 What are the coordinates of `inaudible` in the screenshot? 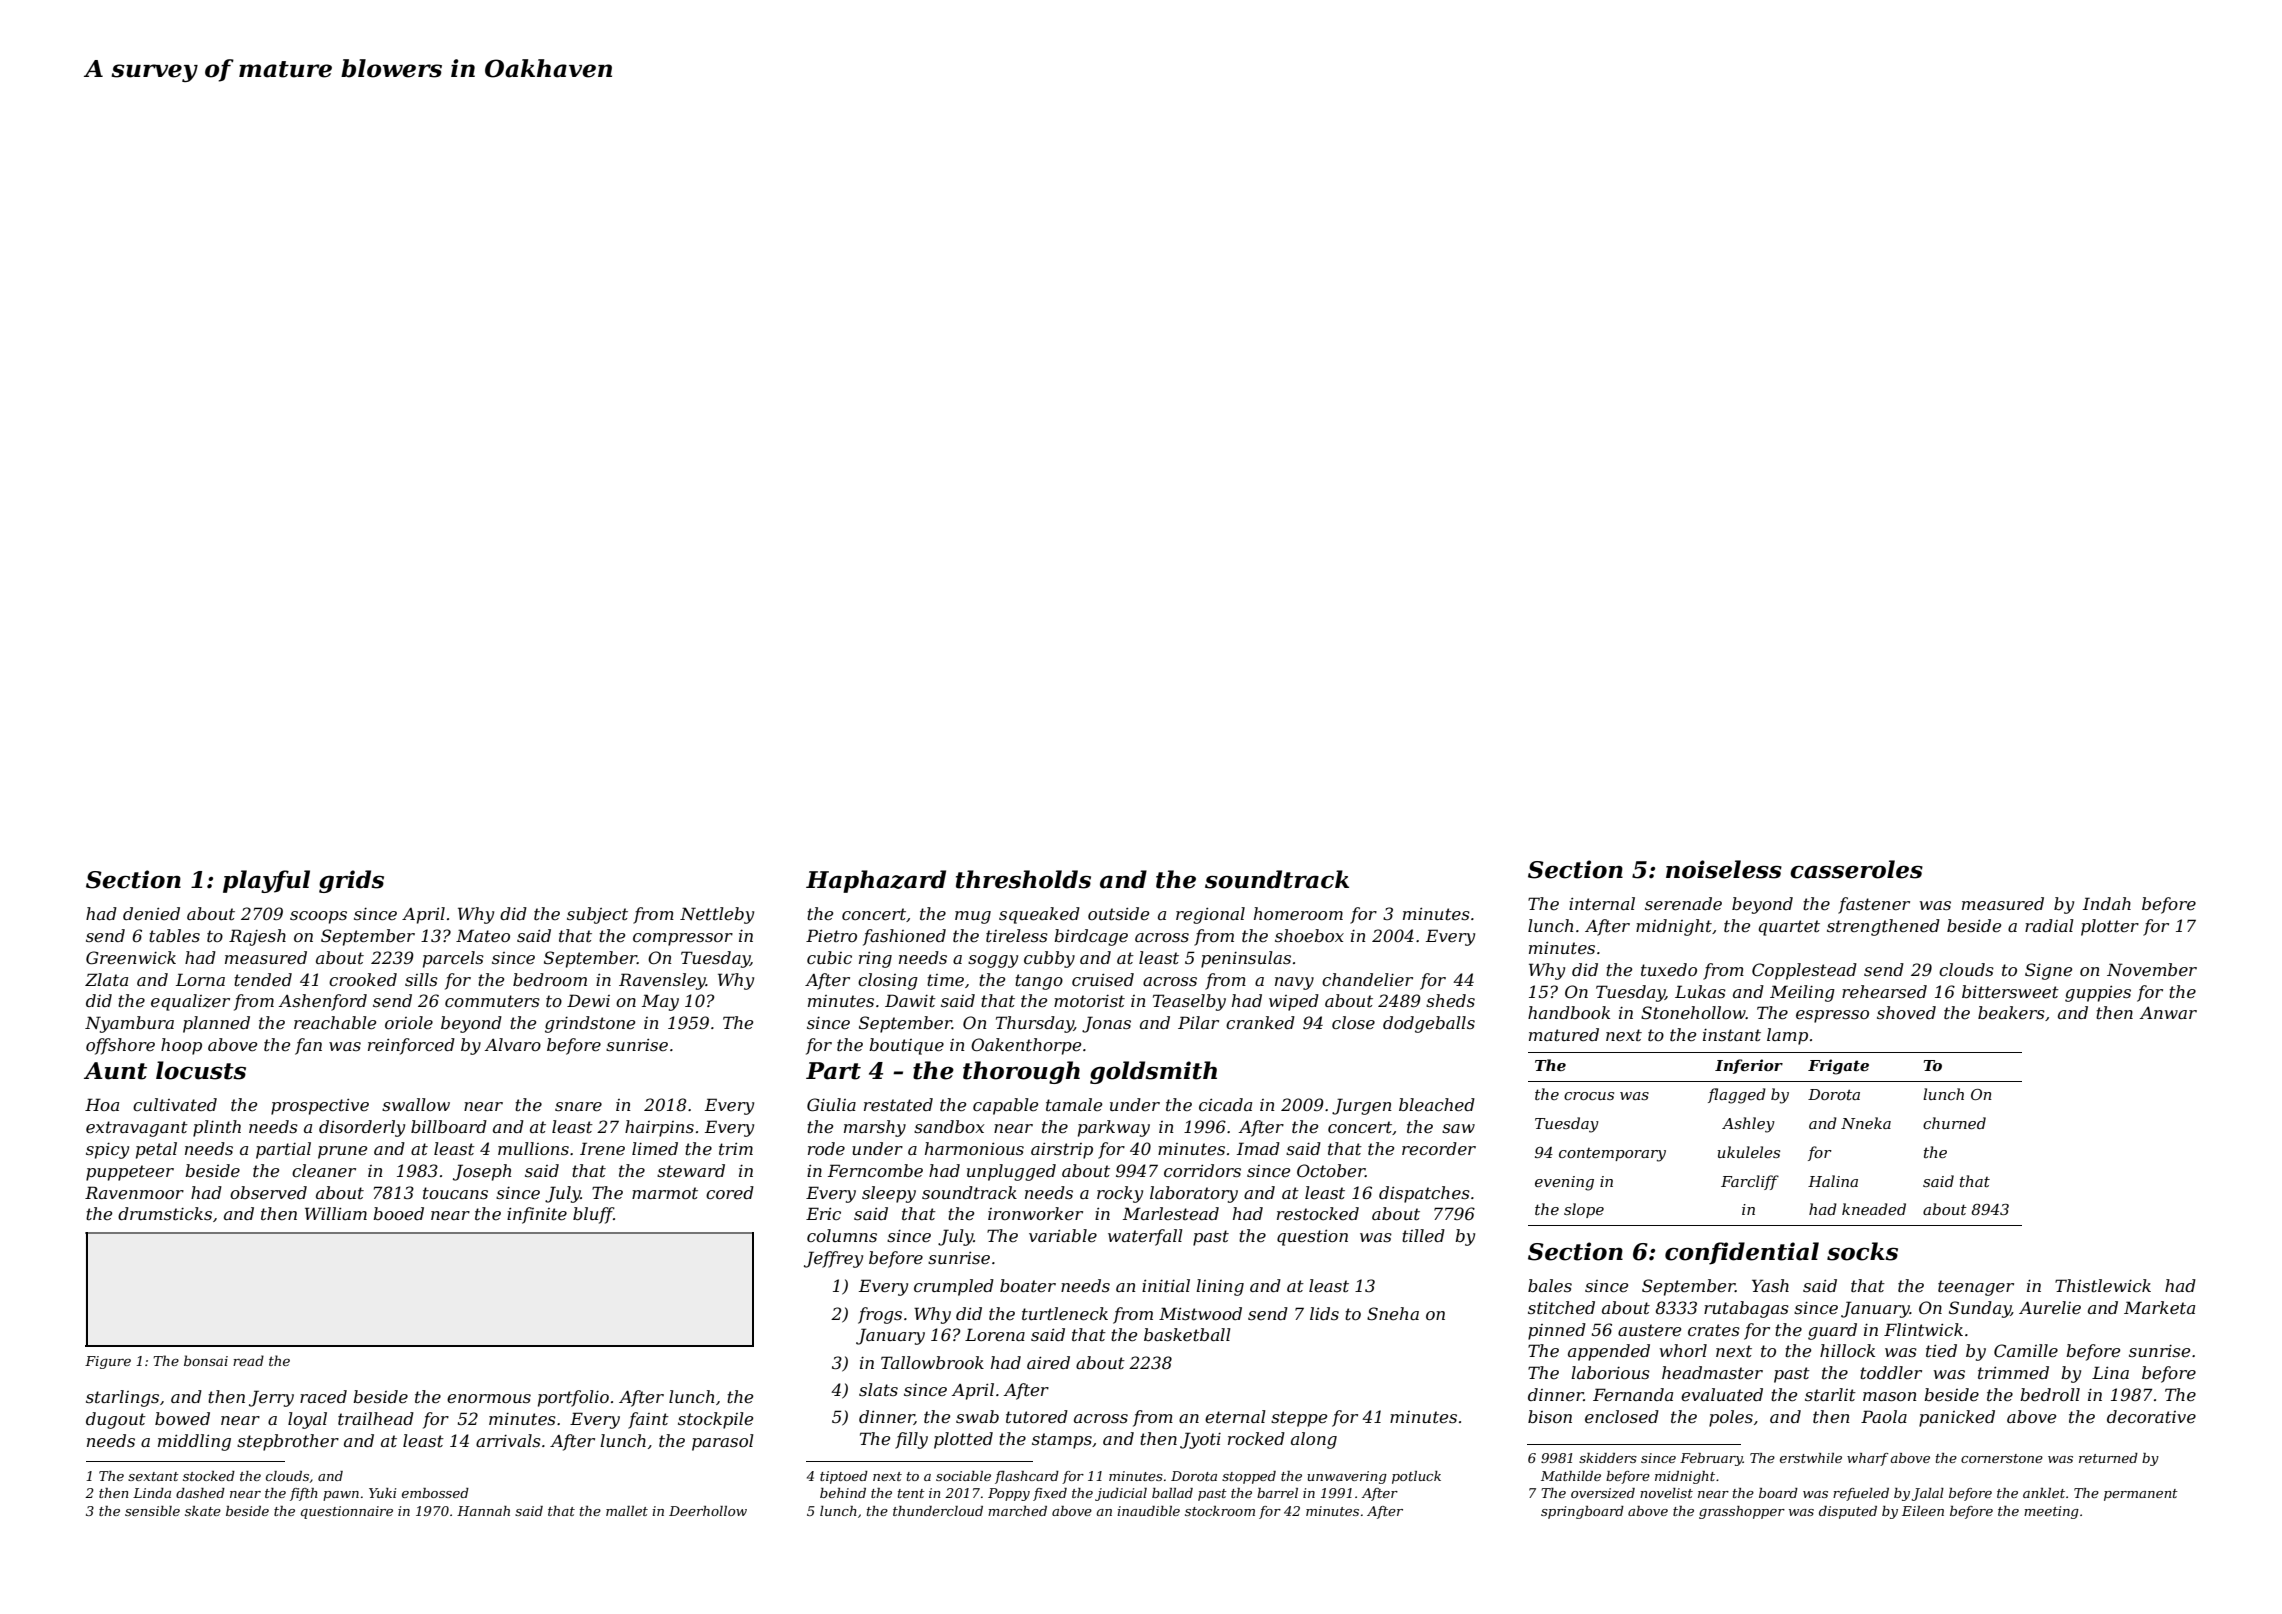 It's located at (1148, 1511).
